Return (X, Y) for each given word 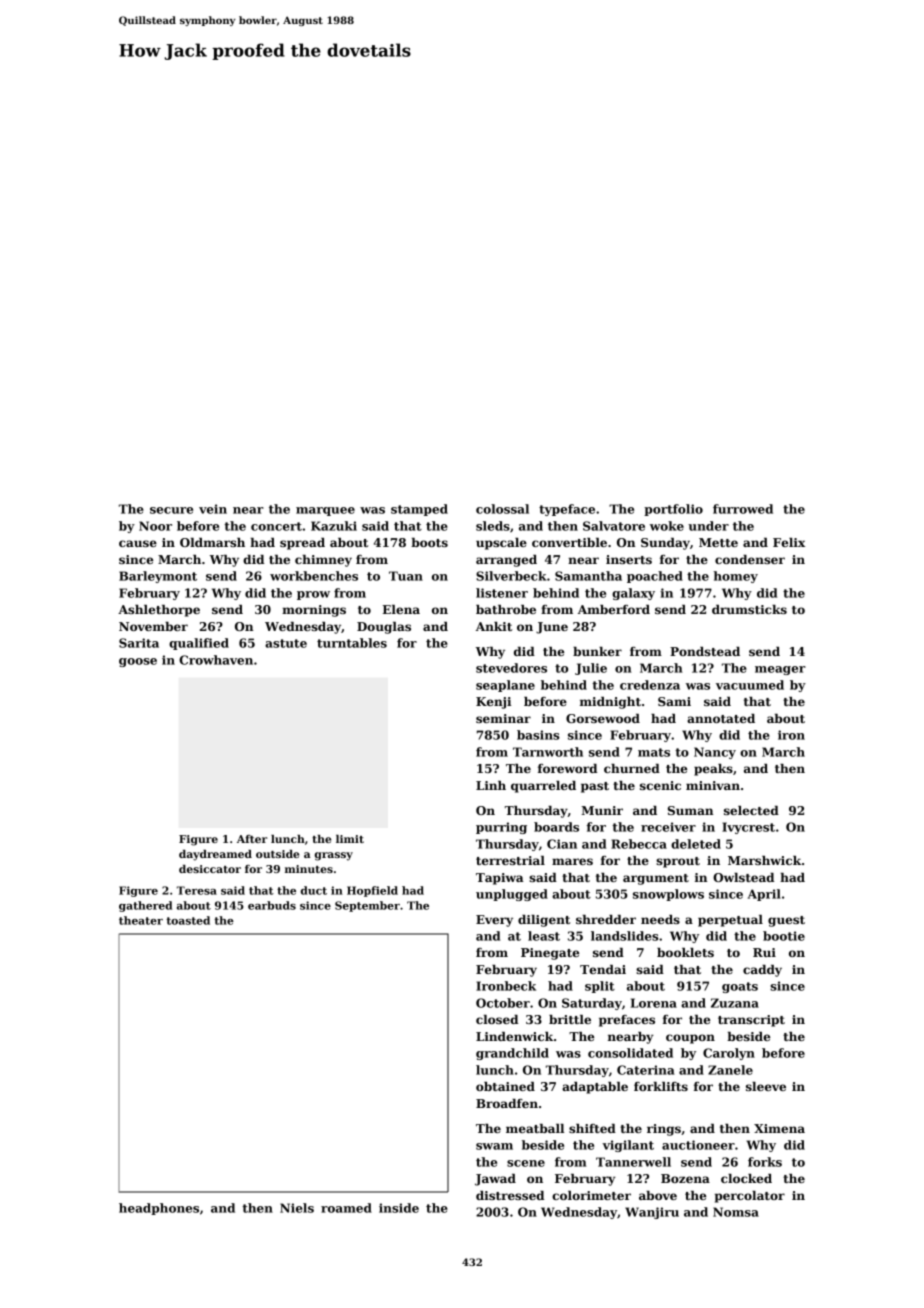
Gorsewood (603, 718)
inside (399, 1208)
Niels (297, 1208)
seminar (503, 718)
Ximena (779, 1128)
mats (654, 752)
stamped (419, 510)
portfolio (673, 510)
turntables (352, 643)
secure (171, 510)
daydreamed (215, 855)
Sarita (139, 643)
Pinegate (550, 954)
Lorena (654, 1003)
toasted (188, 920)
